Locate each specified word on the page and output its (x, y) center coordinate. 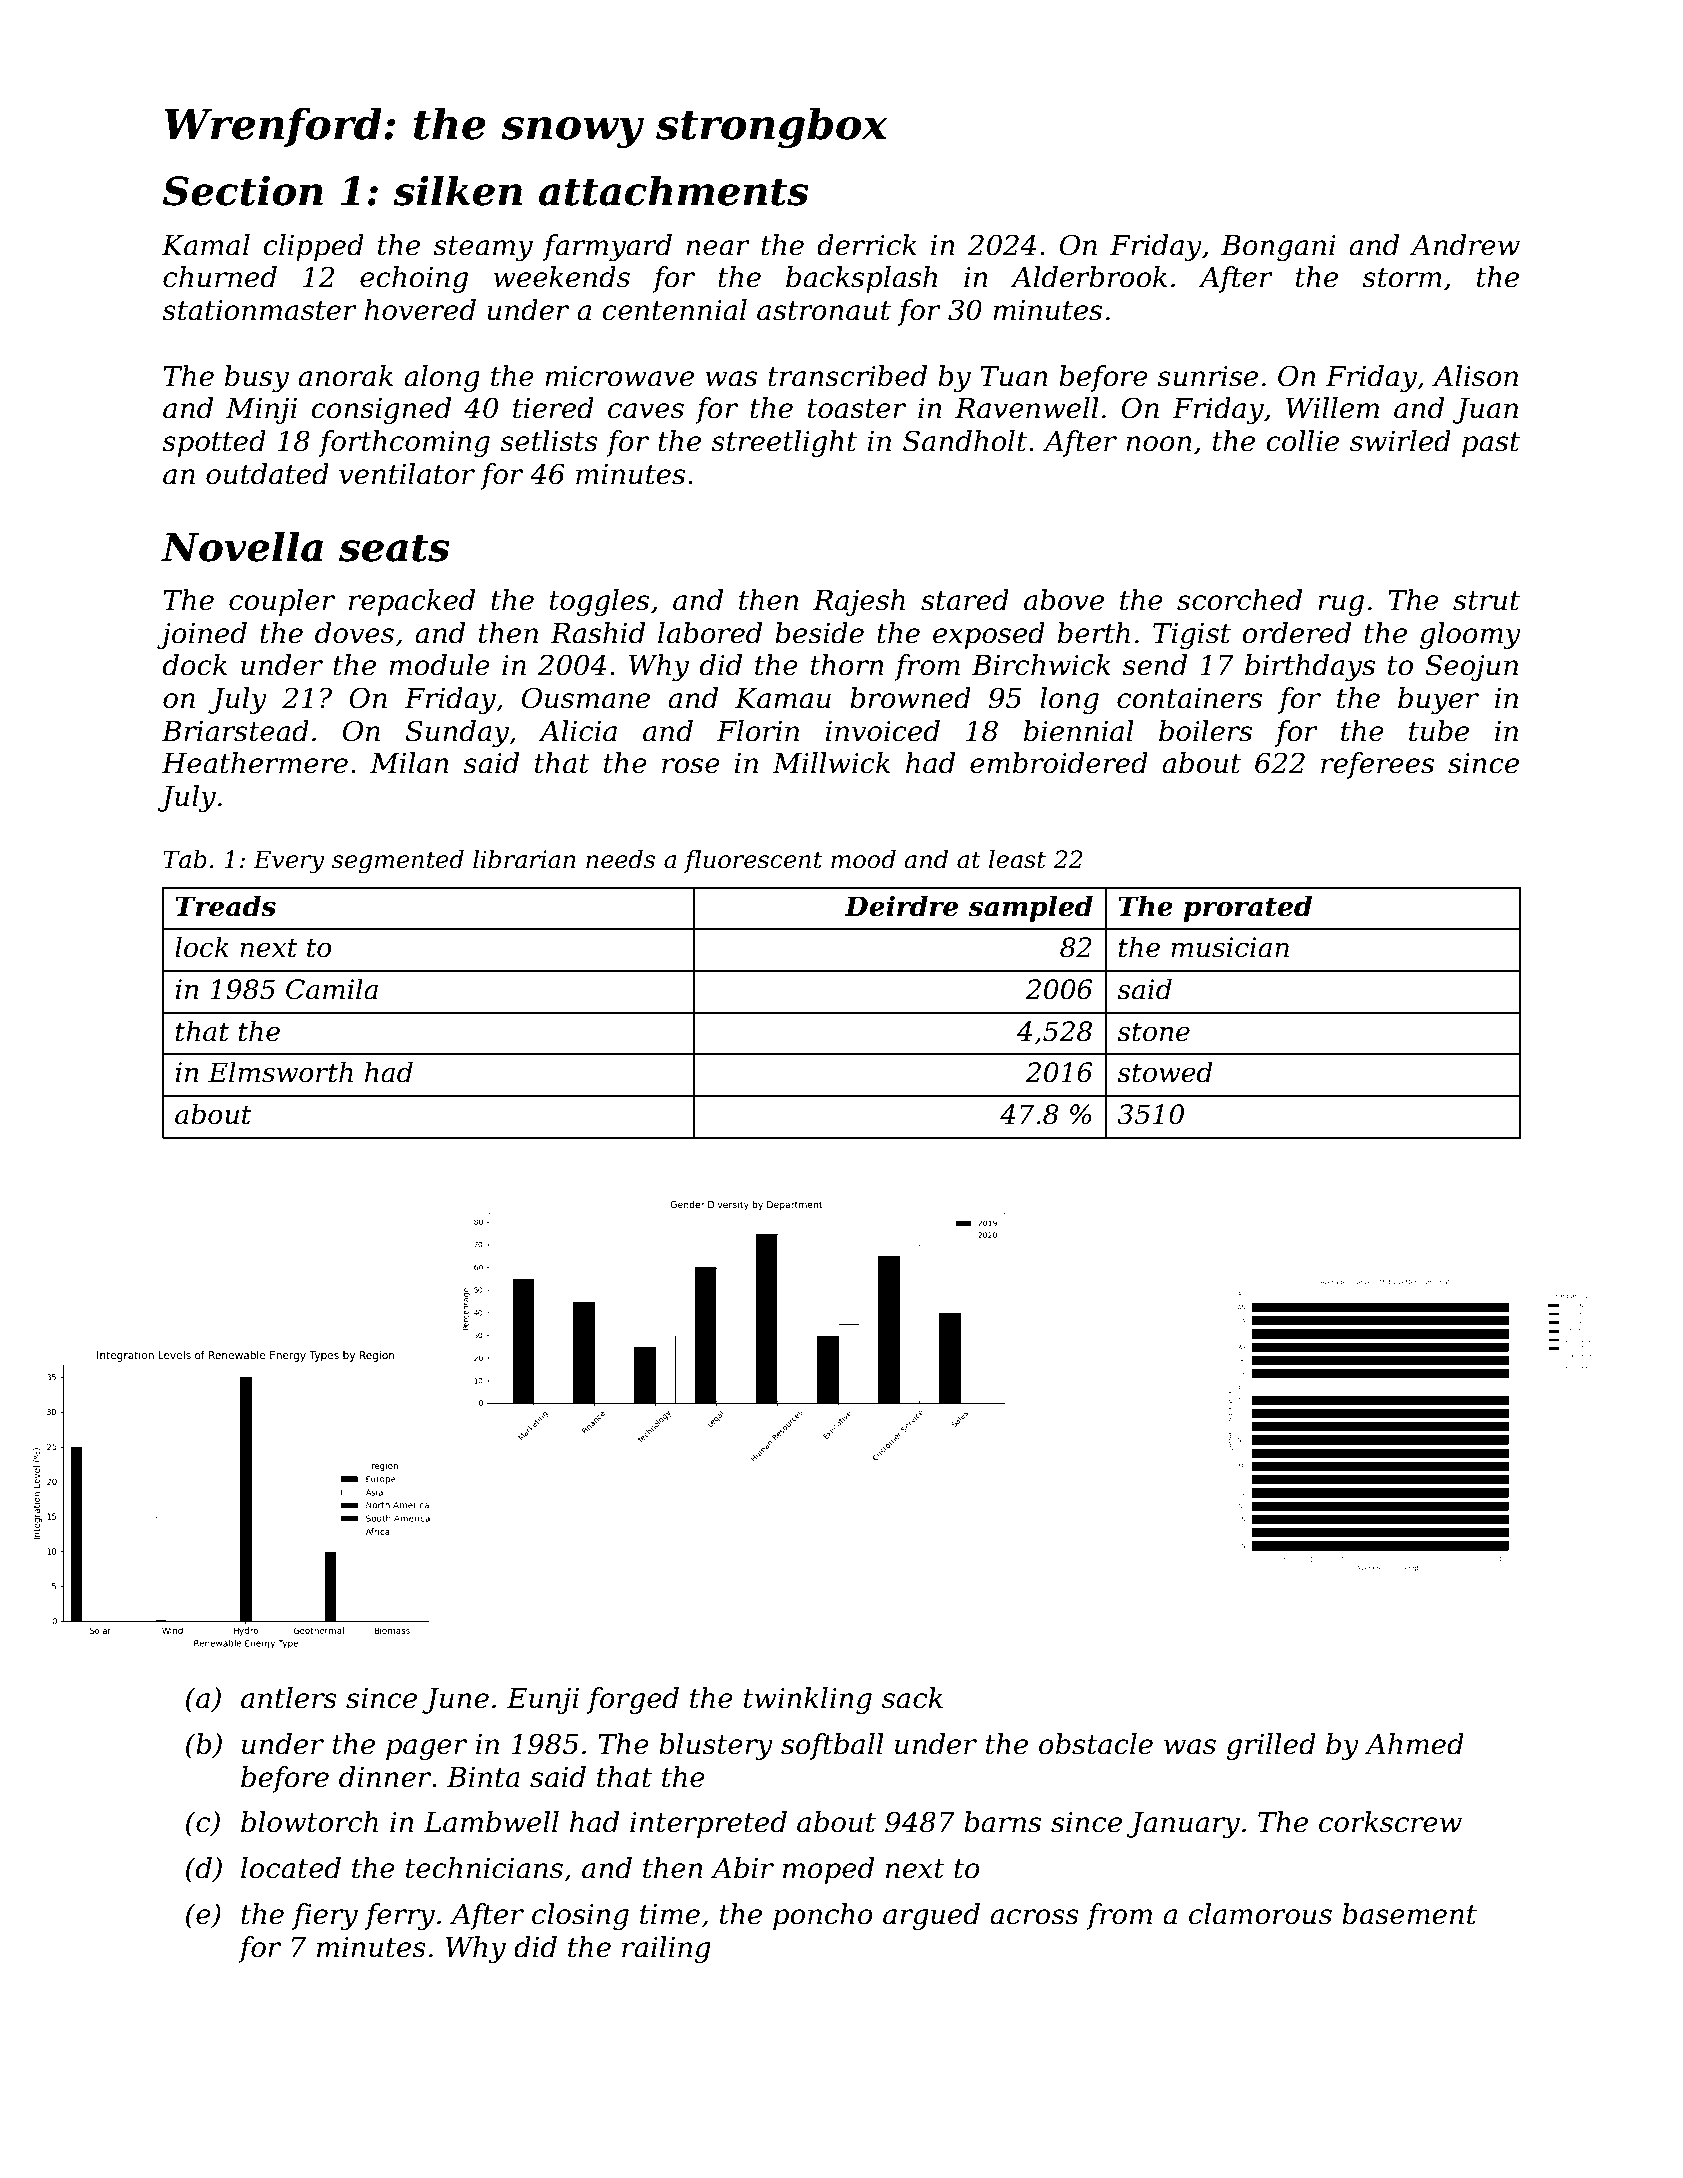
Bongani (1278, 248)
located (291, 1868)
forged (633, 1700)
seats (394, 548)
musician (1230, 947)
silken (457, 190)
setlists (549, 441)
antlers (289, 1698)
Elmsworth (280, 1072)
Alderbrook (1088, 277)
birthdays (1310, 667)
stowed (1165, 1072)
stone (1153, 1032)
